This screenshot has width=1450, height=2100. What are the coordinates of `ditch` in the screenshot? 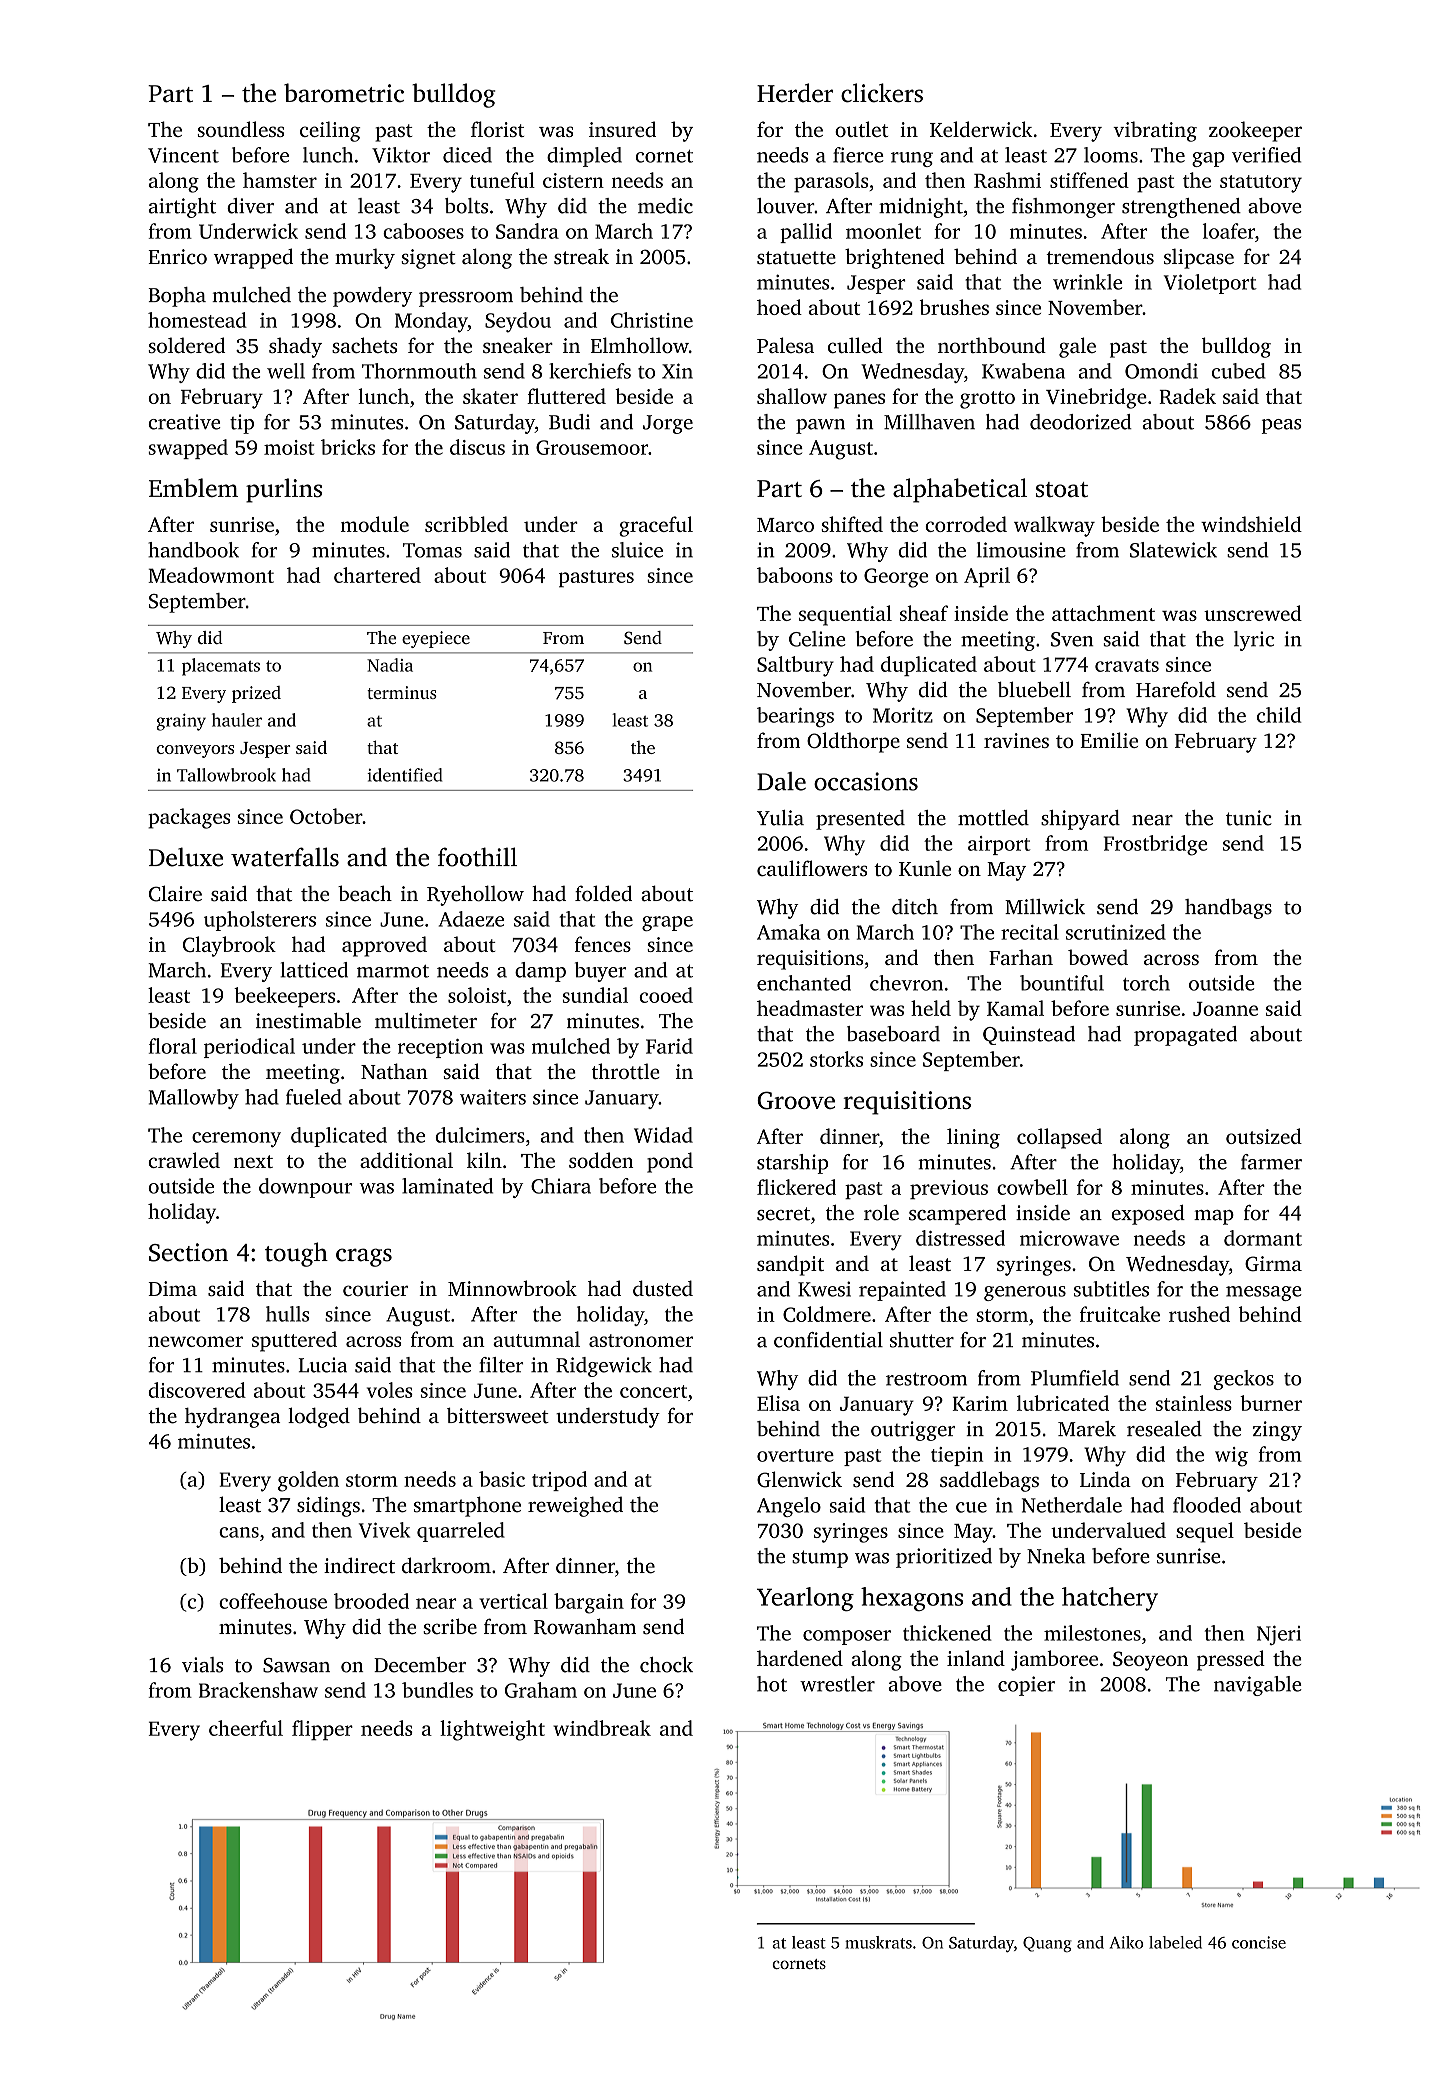 It's located at (915, 907).
